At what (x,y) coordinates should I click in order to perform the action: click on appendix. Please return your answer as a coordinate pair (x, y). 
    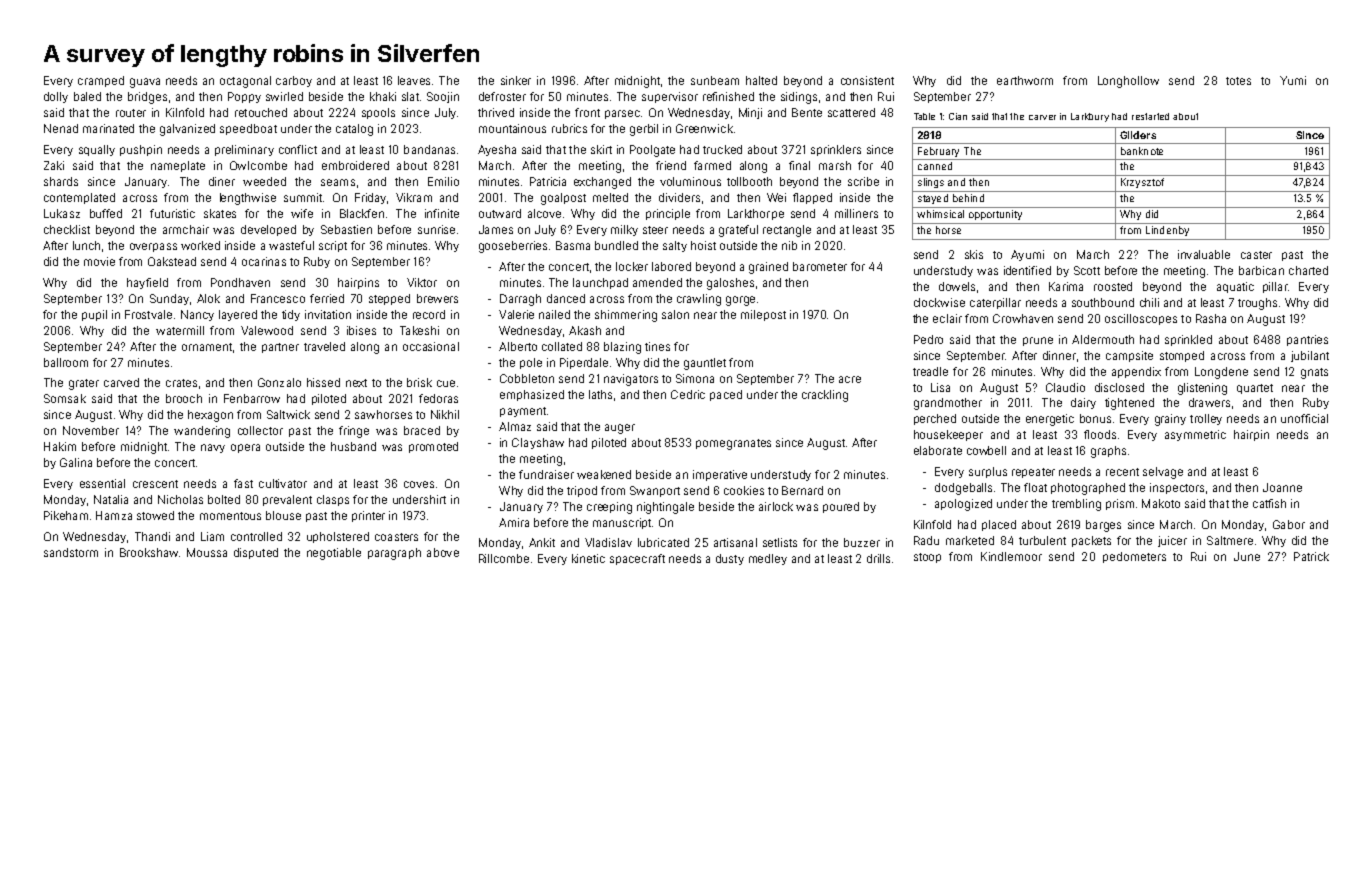
    Looking at the image, I should click on (1136, 372).
